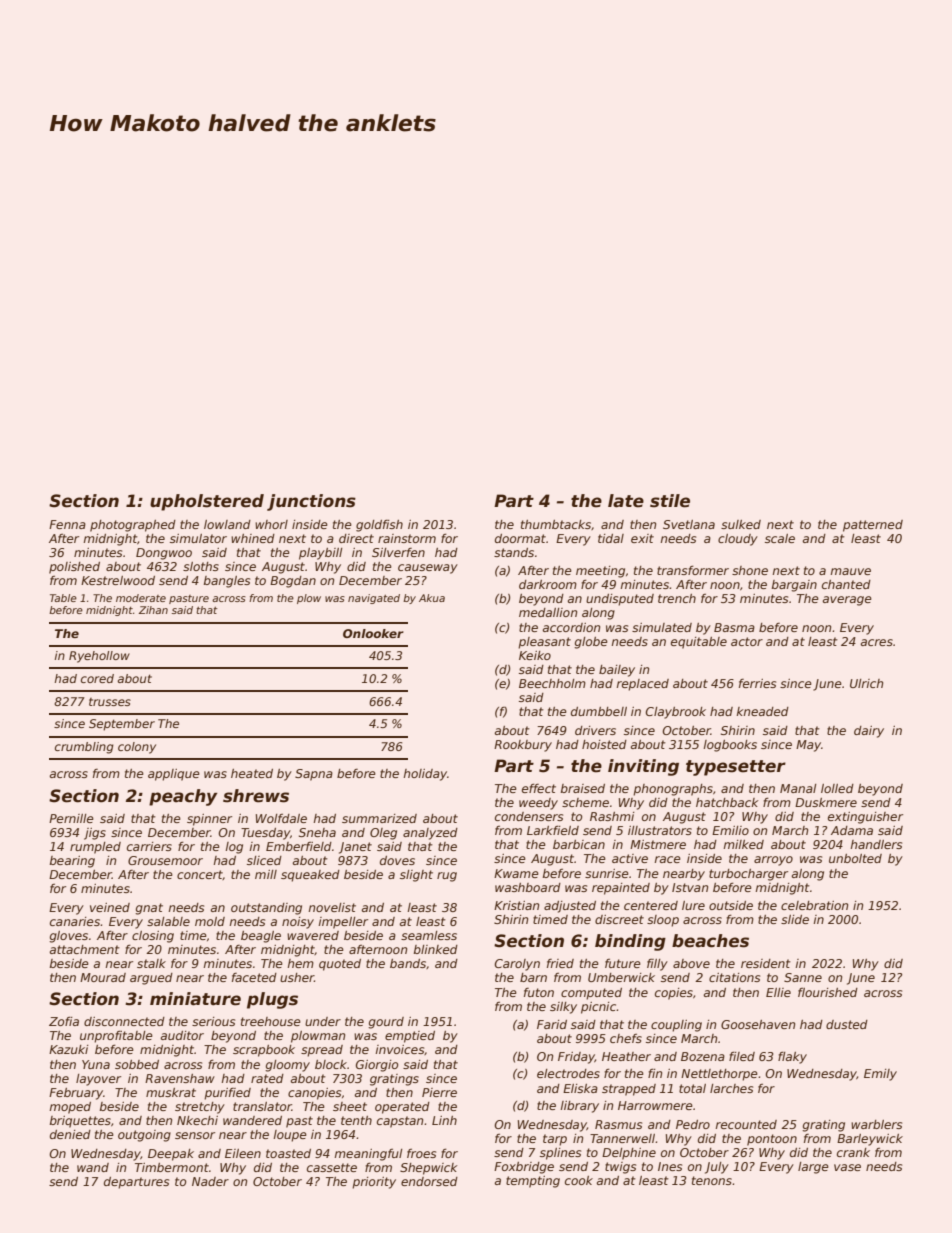 This image has width=952, height=1233. I want to click on goldfish, so click(379, 526).
